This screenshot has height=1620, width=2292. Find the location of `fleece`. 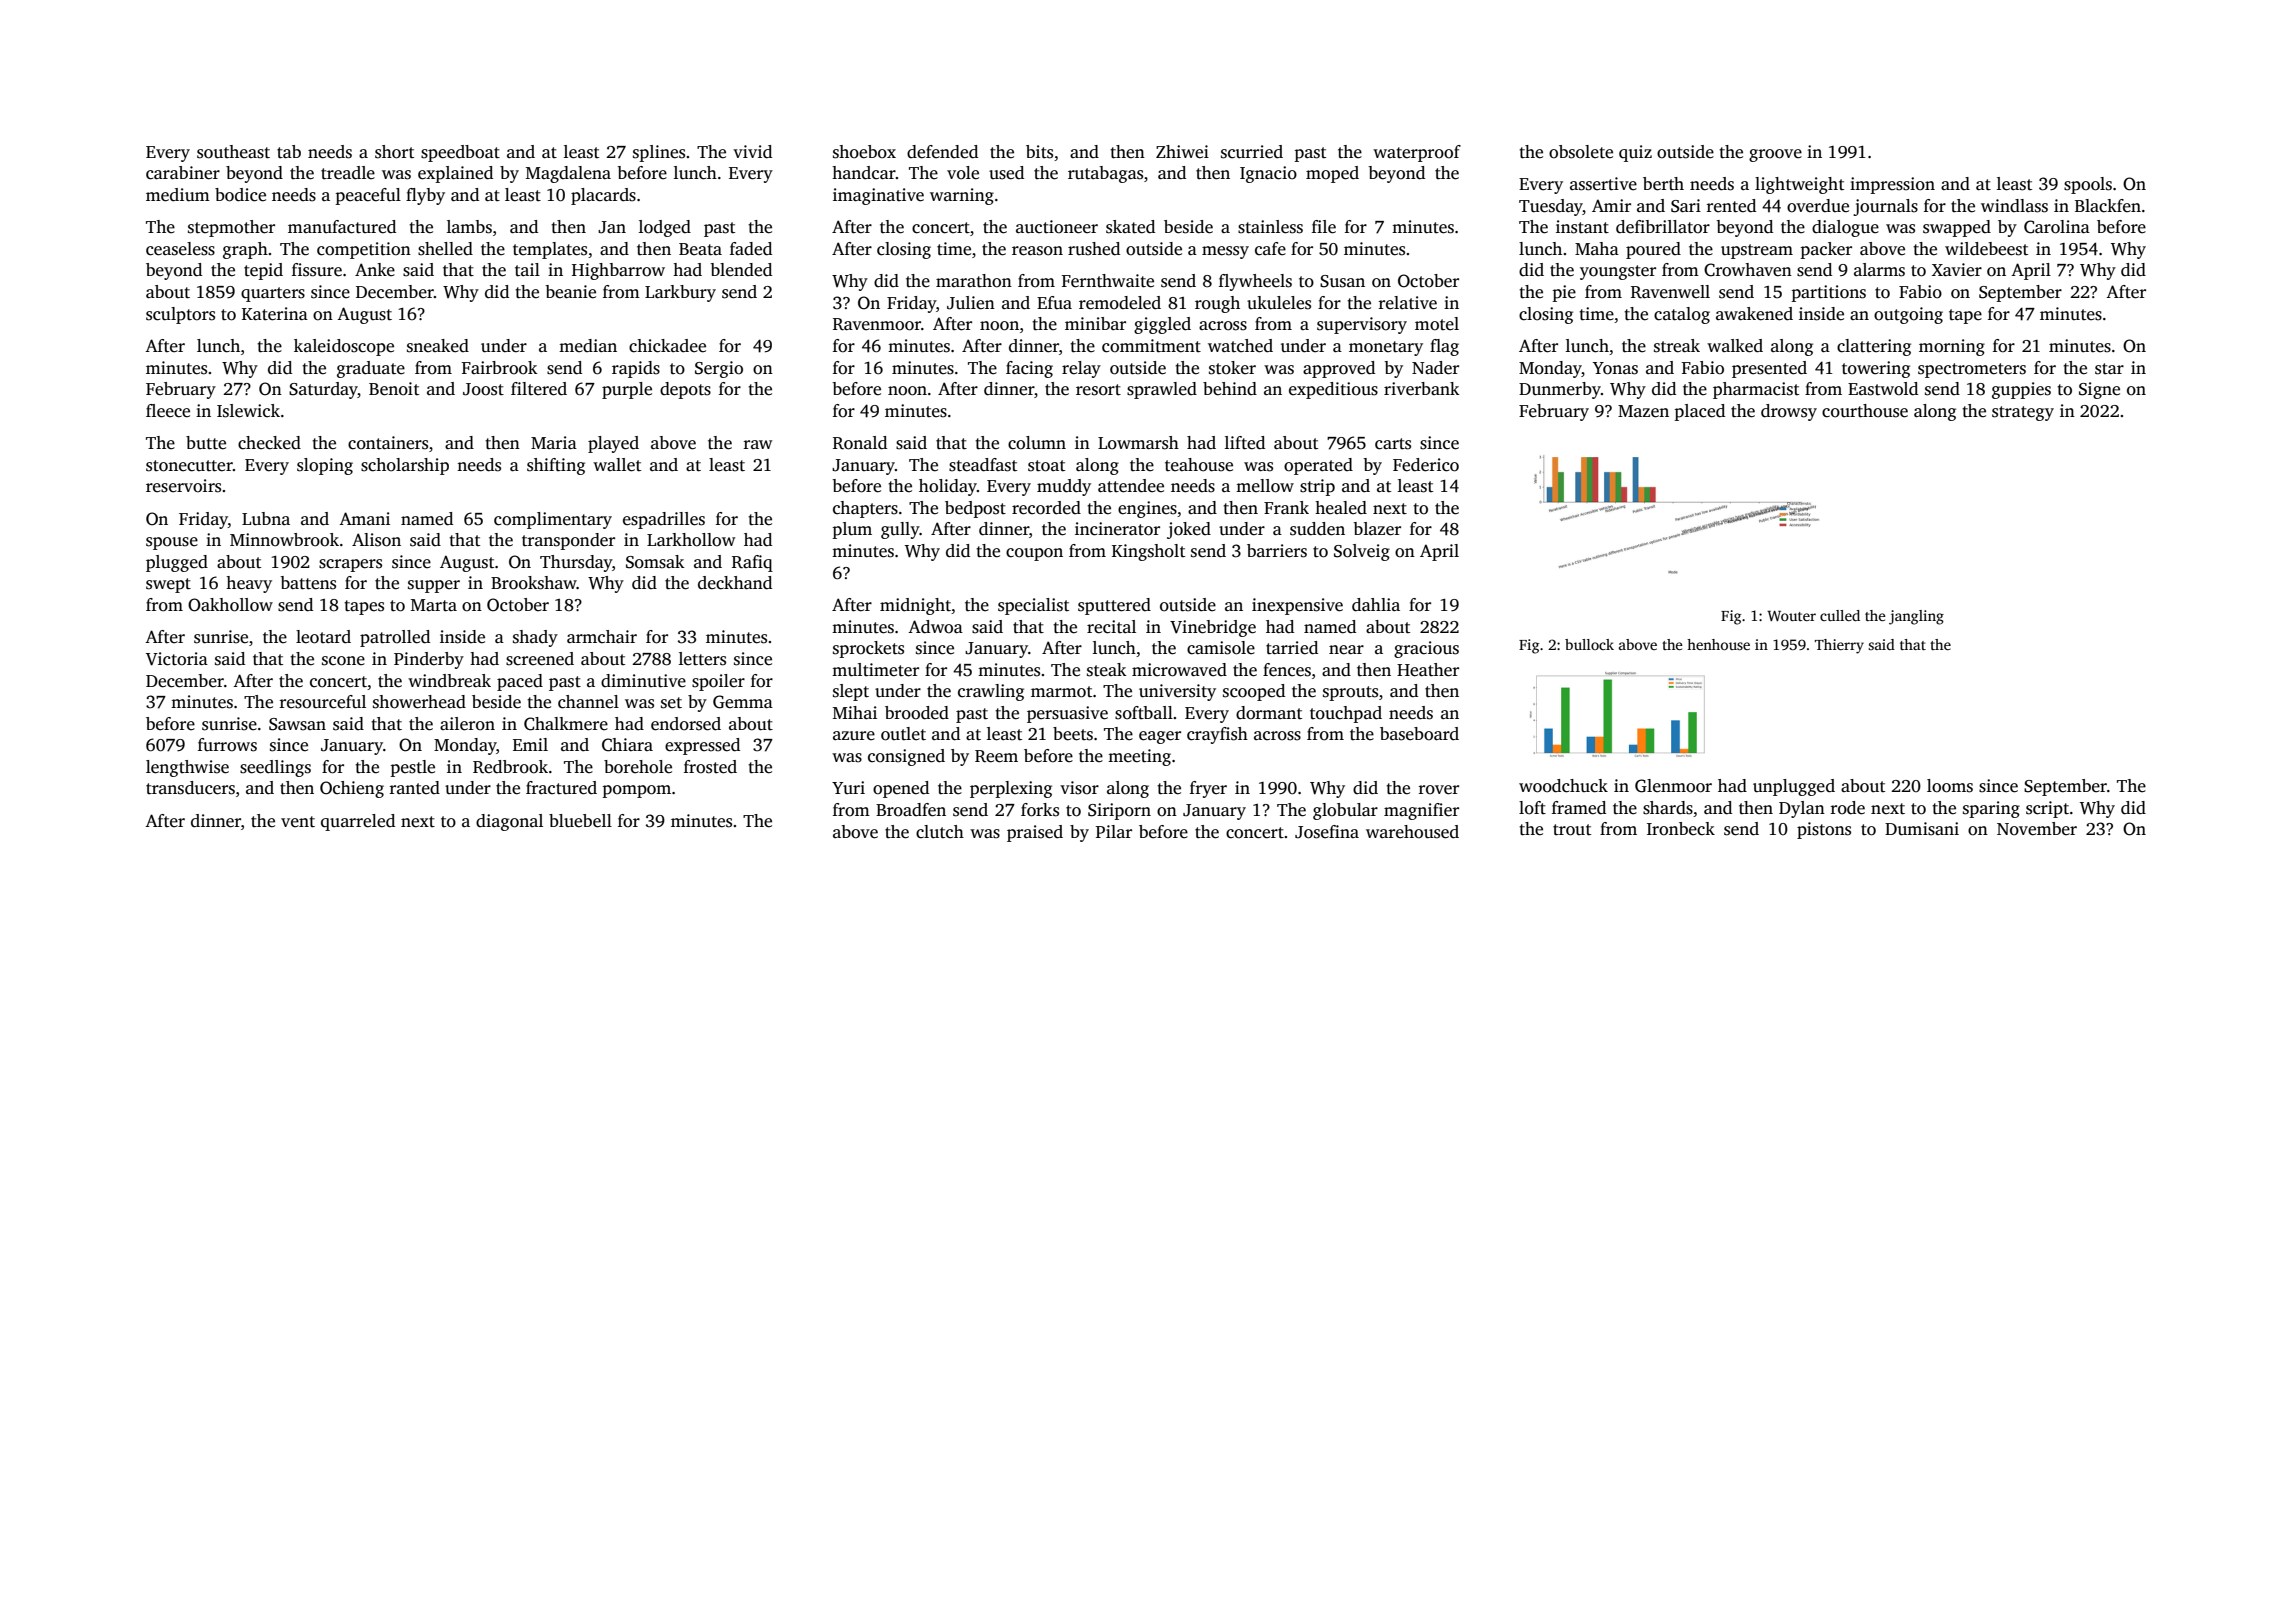

fleece is located at coordinates (168, 411).
